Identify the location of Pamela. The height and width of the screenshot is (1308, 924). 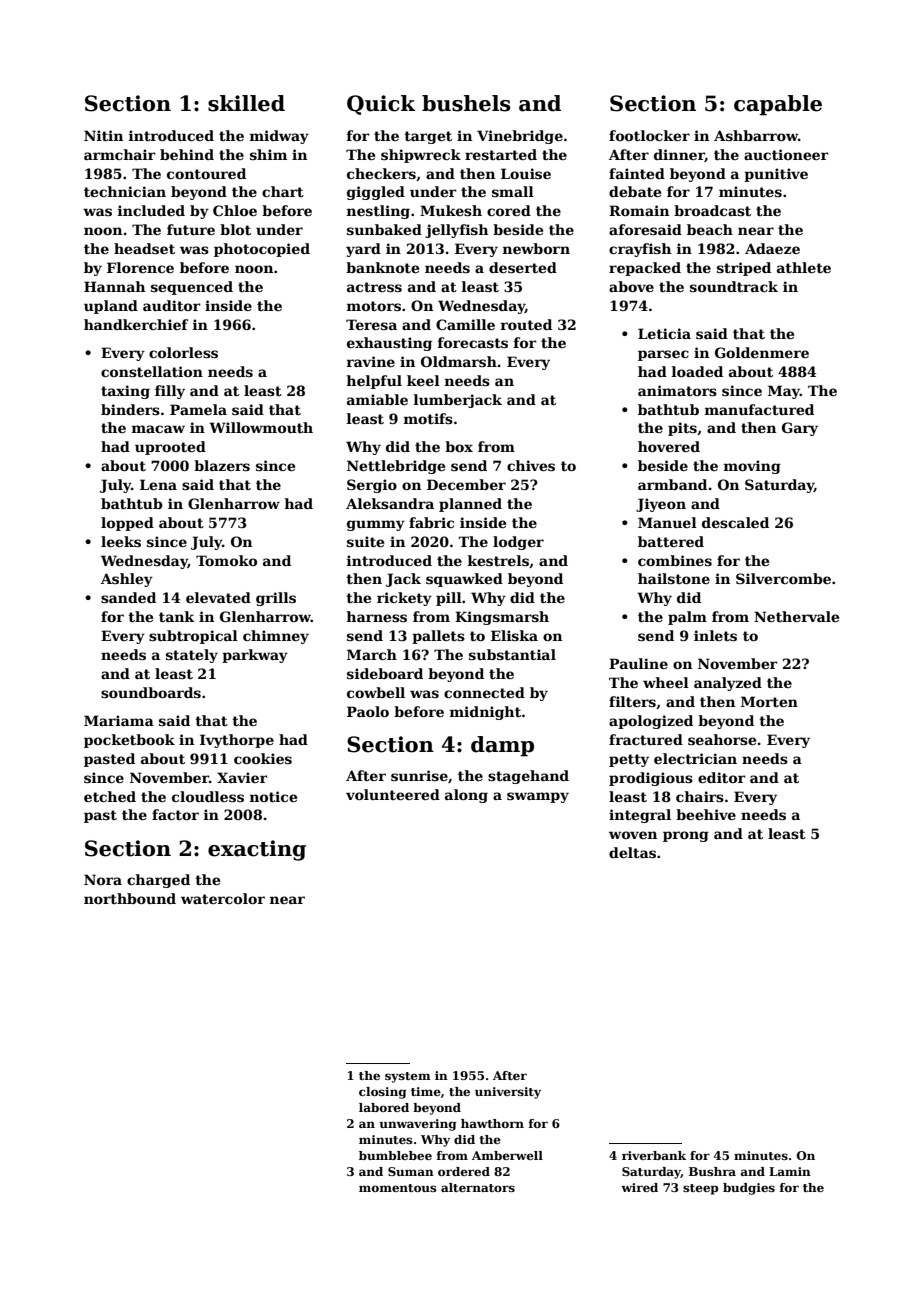
(198, 409).
